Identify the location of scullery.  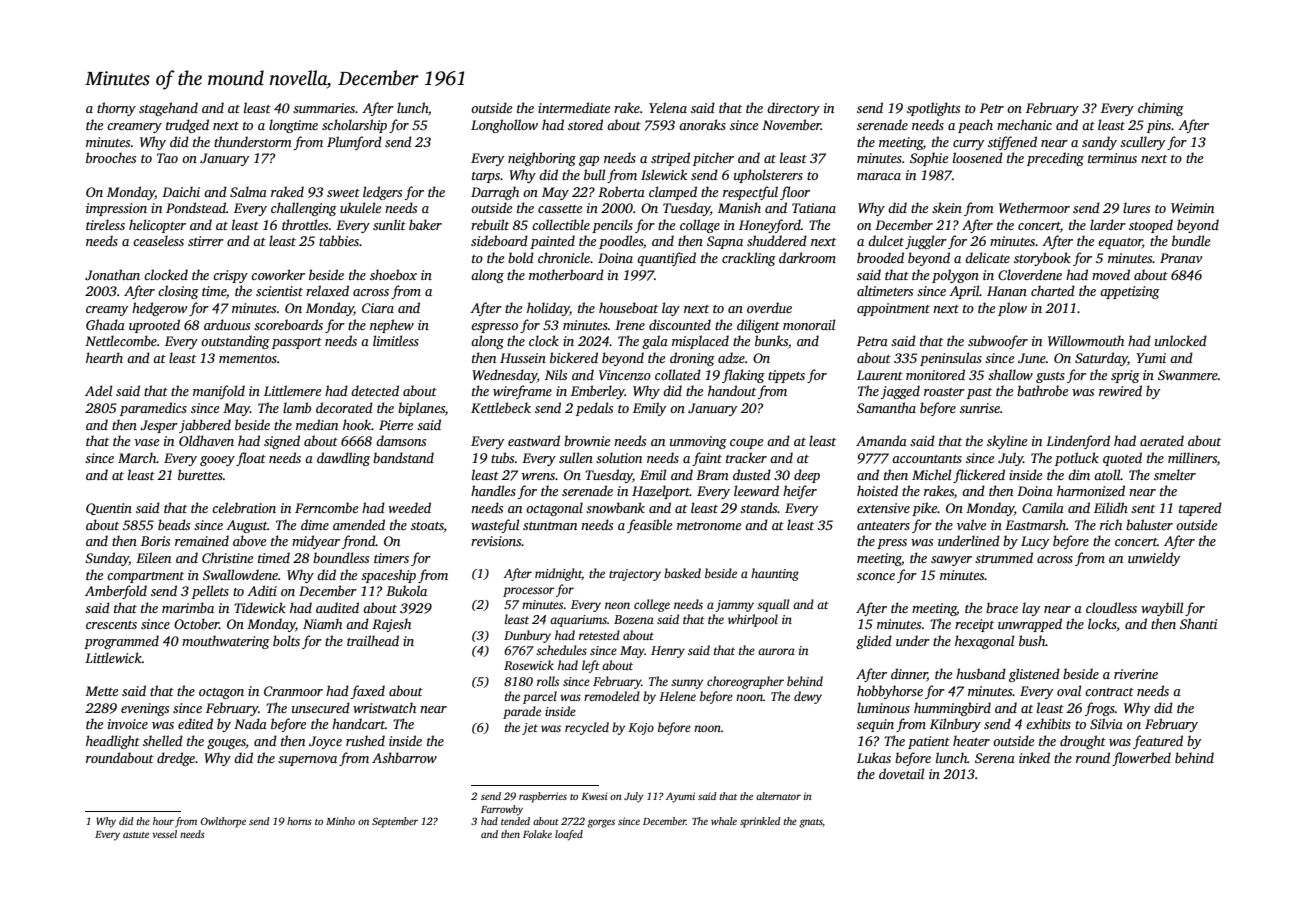
(1142, 143).
